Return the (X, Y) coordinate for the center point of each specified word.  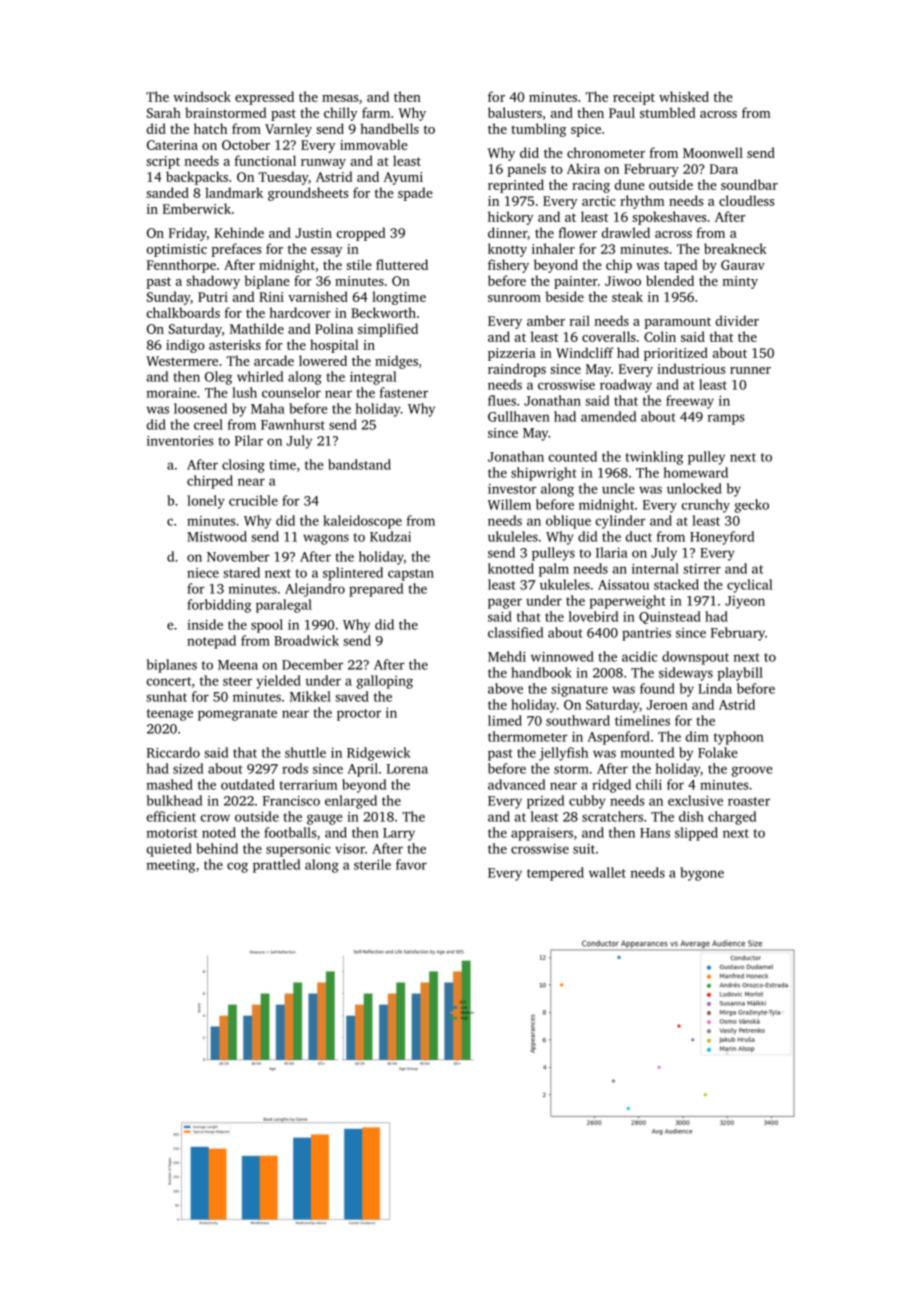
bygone (702, 874)
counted (573, 456)
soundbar (749, 184)
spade (415, 194)
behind (217, 848)
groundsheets (308, 194)
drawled (625, 232)
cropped (361, 234)
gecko (752, 506)
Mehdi (507, 656)
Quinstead (670, 617)
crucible (253, 500)
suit (584, 849)
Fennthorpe (181, 266)
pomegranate (237, 715)
